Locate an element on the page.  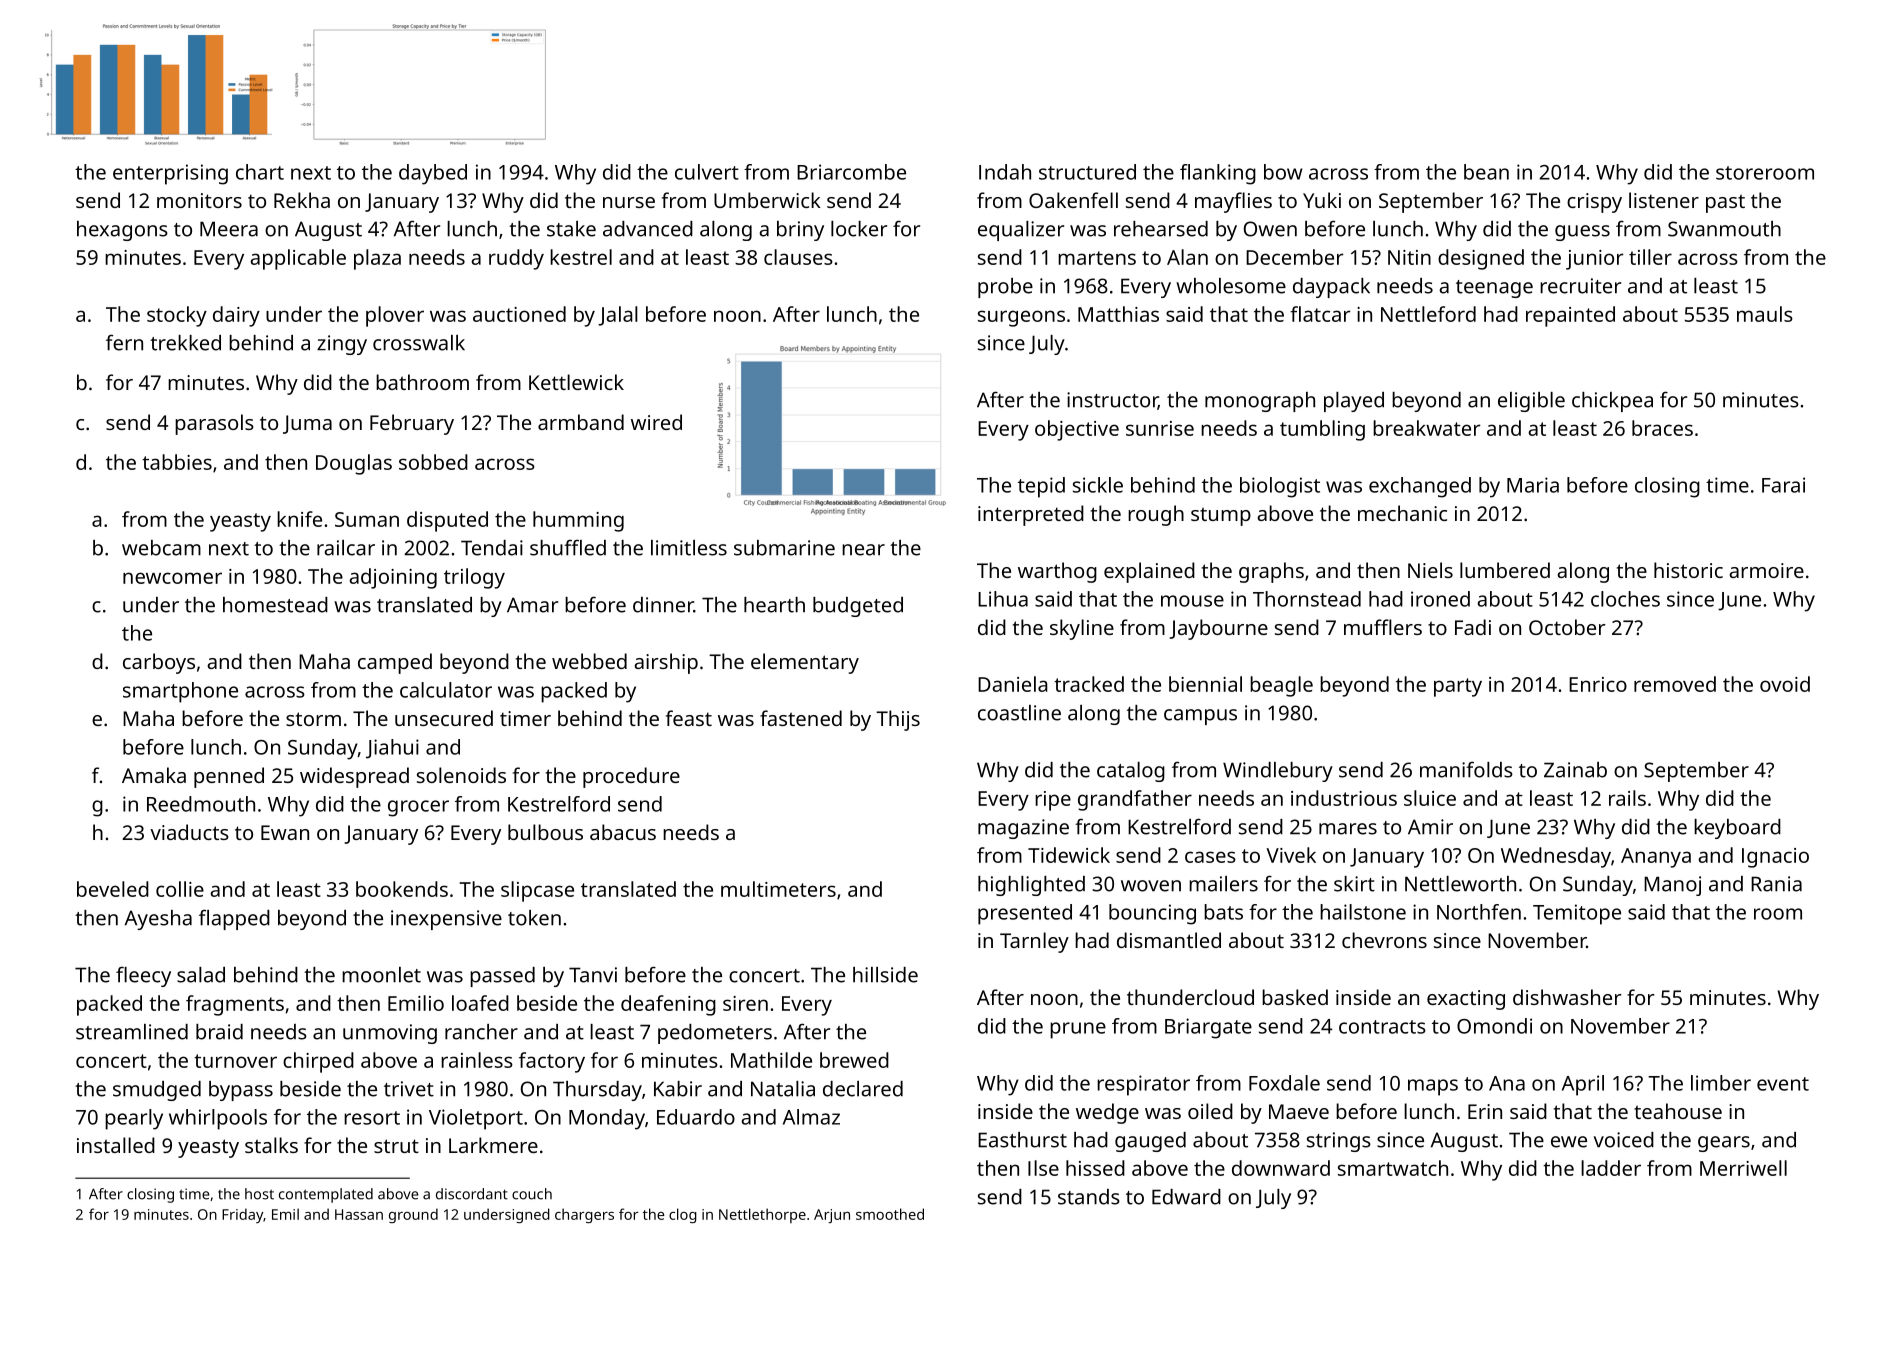
pearly is located at coordinates (134, 1119).
